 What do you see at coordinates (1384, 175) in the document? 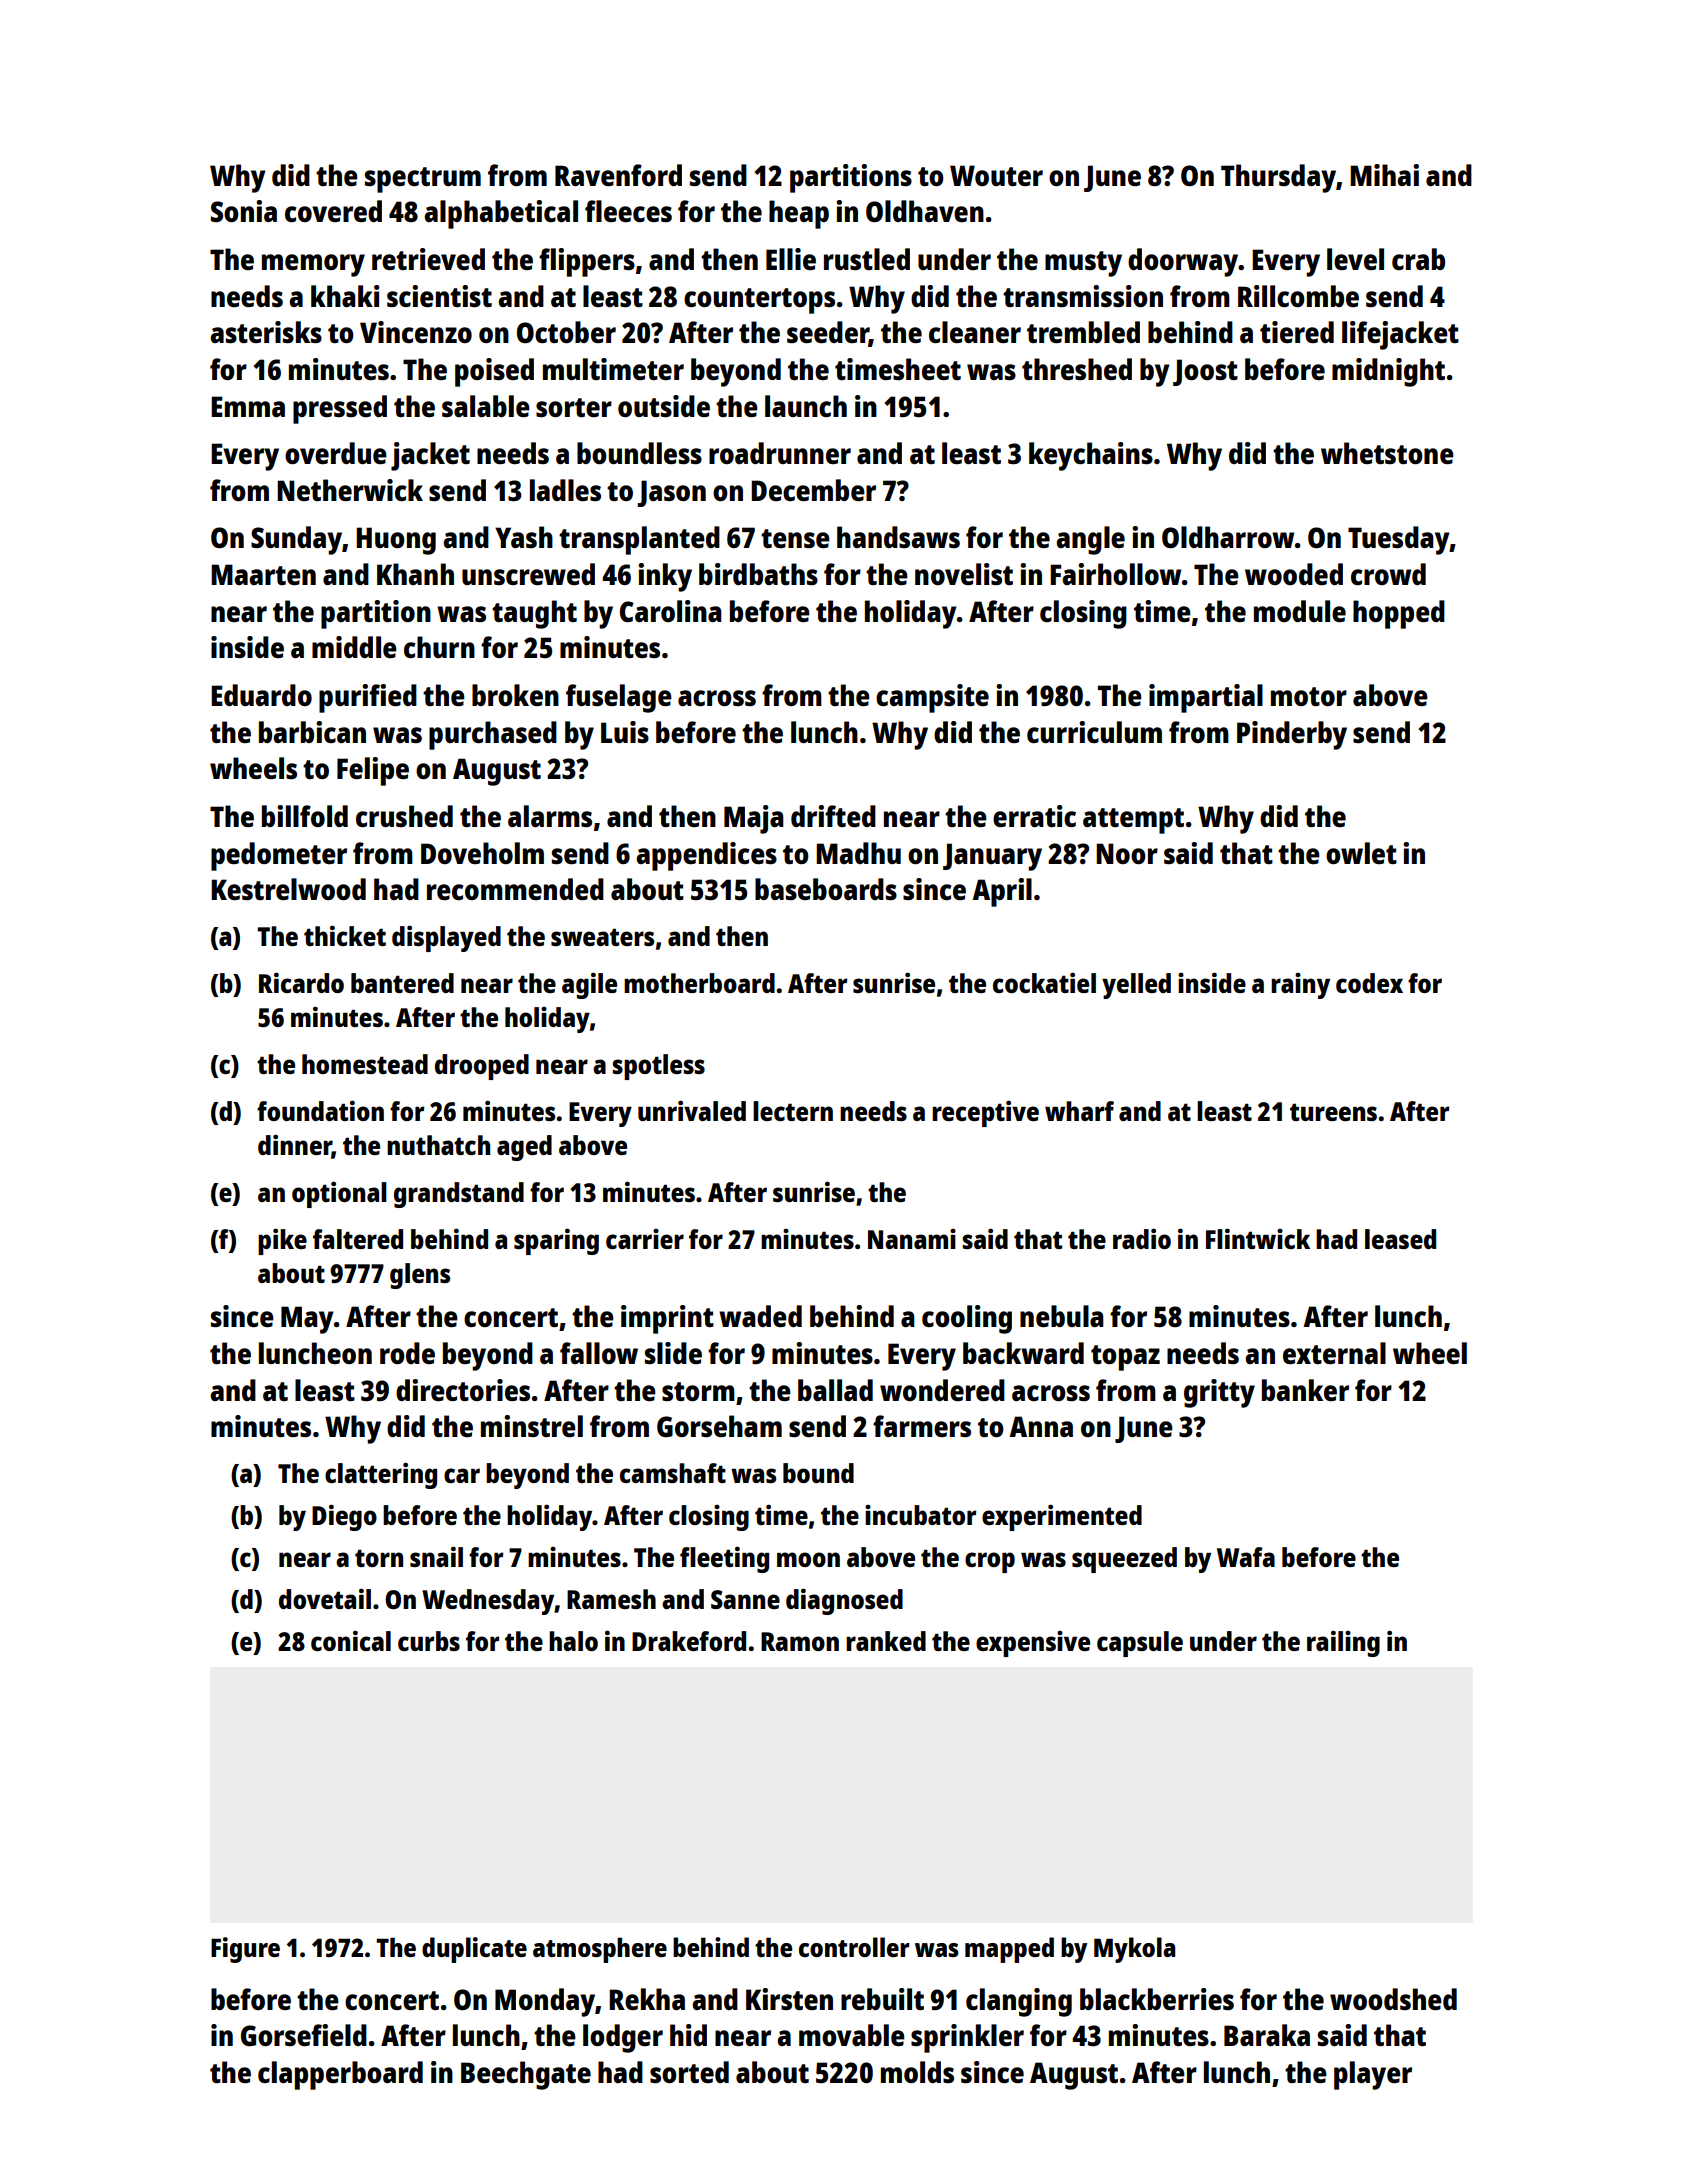
I see `Mihai` at bounding box center [1384, 175].
